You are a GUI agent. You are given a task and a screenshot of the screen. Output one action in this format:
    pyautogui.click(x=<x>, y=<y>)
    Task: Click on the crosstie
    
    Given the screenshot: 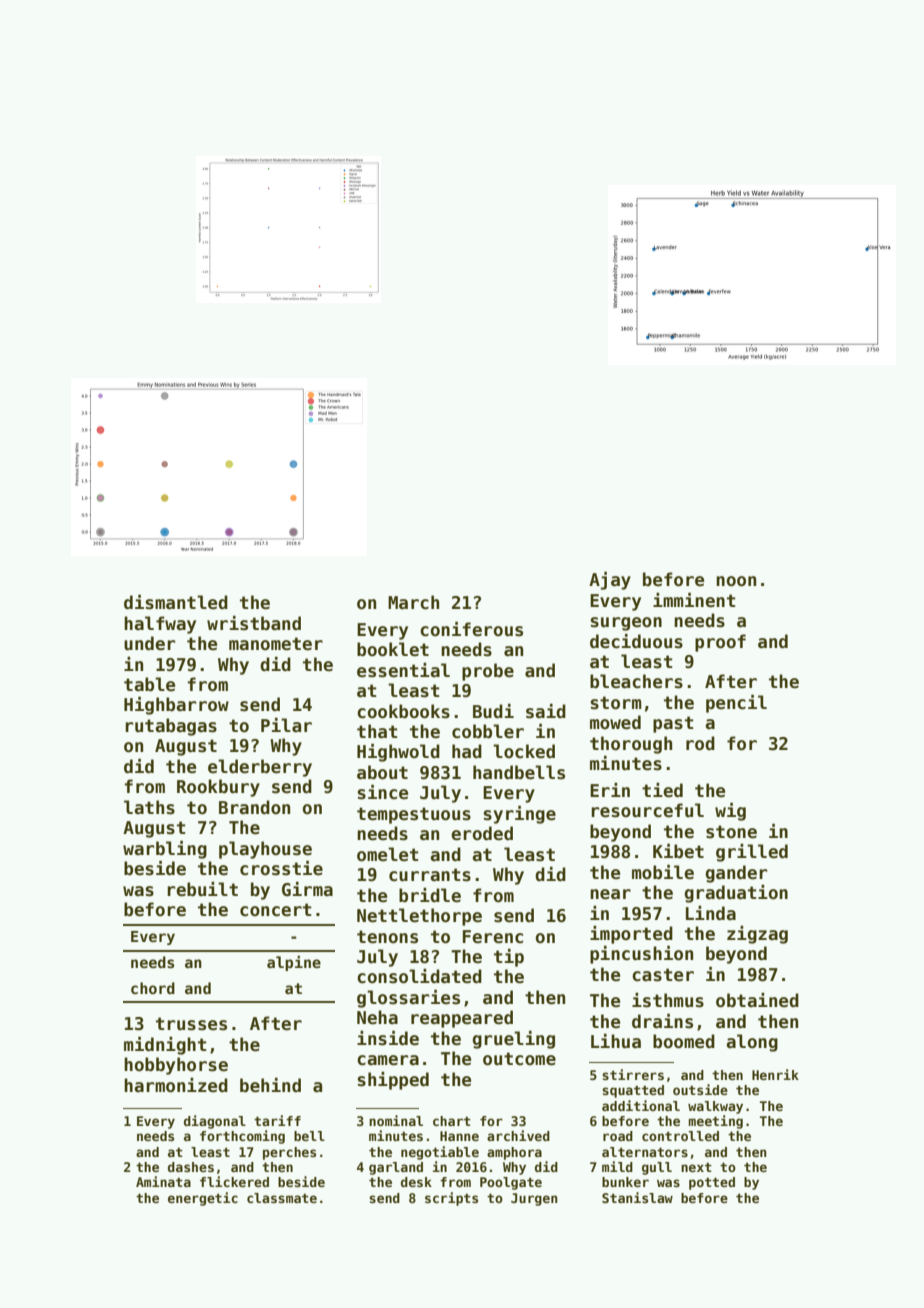 What is the action you would take?
    pyautogui.click(x=281, y=868)
